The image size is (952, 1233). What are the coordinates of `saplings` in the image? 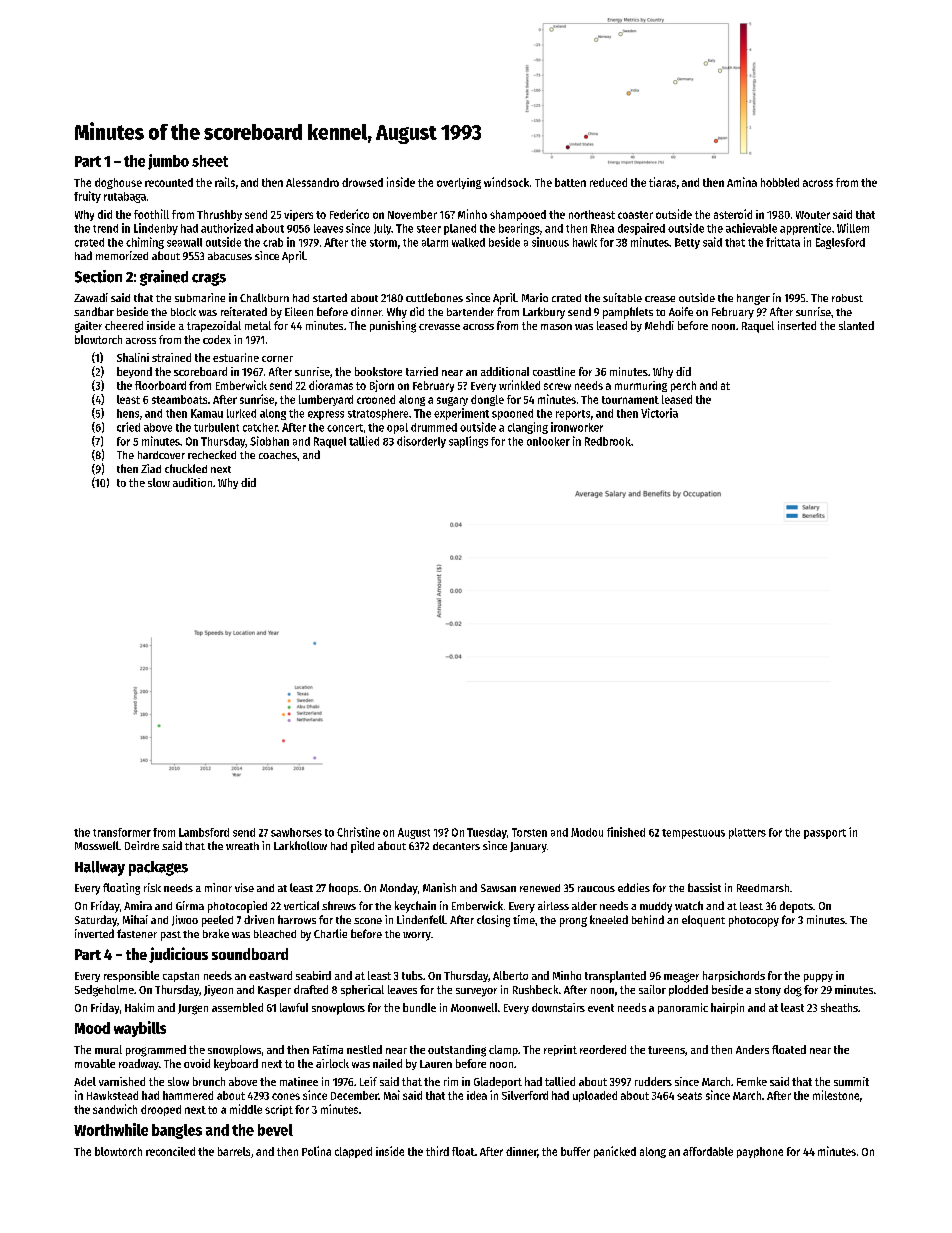 It's located at (468, 442).
